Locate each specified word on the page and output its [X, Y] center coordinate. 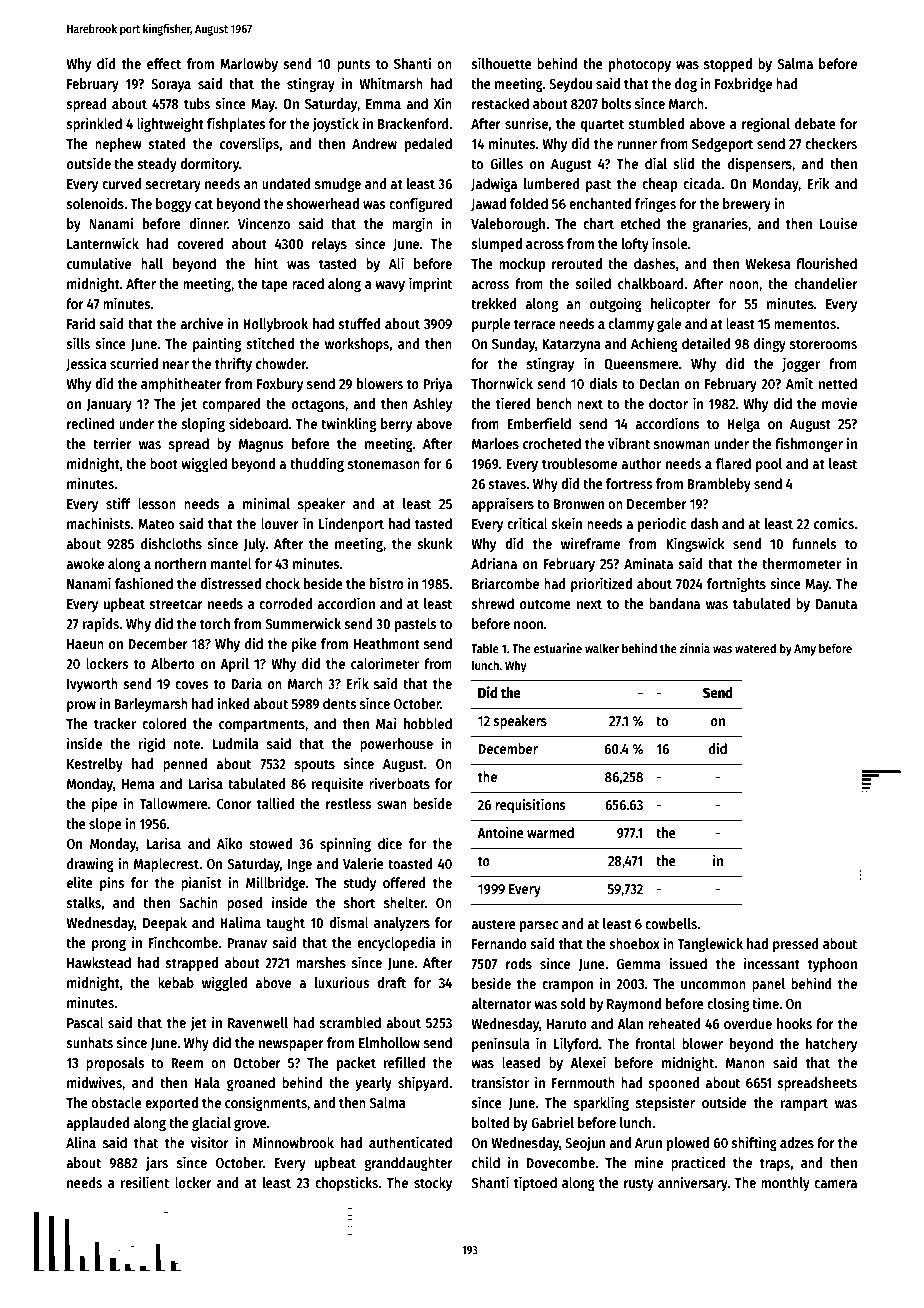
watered [755, 648]
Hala [207, 1082]
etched [640, 223]
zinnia [695, 648]
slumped [496, 245]
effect [164, 63]
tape [274, 285]
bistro [387, 583]
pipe [104, 804]
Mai [386, 723]
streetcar [176, 604]
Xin [443, 103]
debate [815, 123]
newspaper [291, 1045]
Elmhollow [389, 1042]
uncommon [713, 985]
